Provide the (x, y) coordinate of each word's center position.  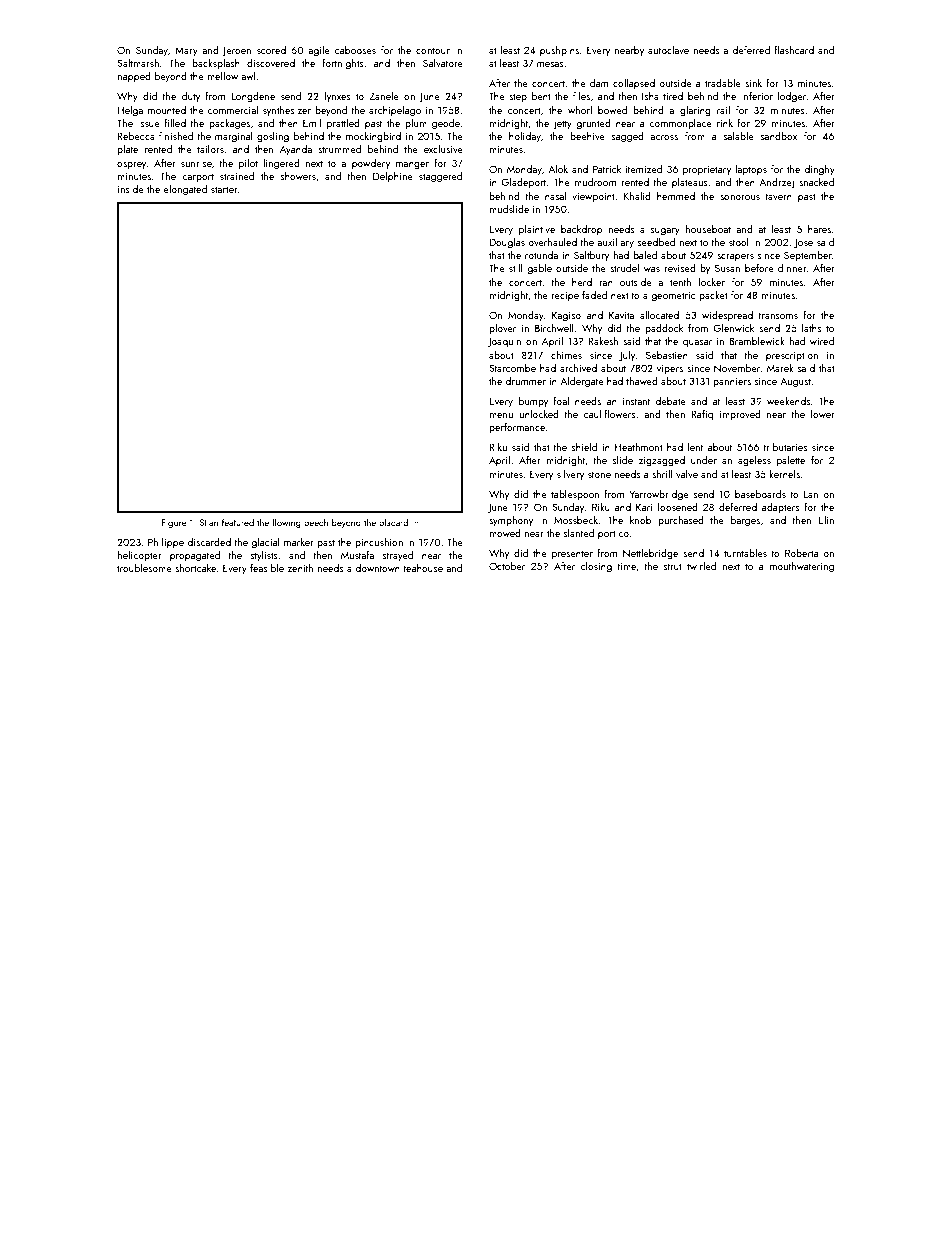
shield (584, 447)
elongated (185, 190)
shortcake (195, 568)
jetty (562, 124)
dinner (792, 268)
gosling (273, 137)
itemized (644, 169)
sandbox (779, 136)
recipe (565, 296)
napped (134, 77)
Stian (209, 522)
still (516, 268)
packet (713, 296)
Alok (558, 169)
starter (224, 189)
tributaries (785, 447)
